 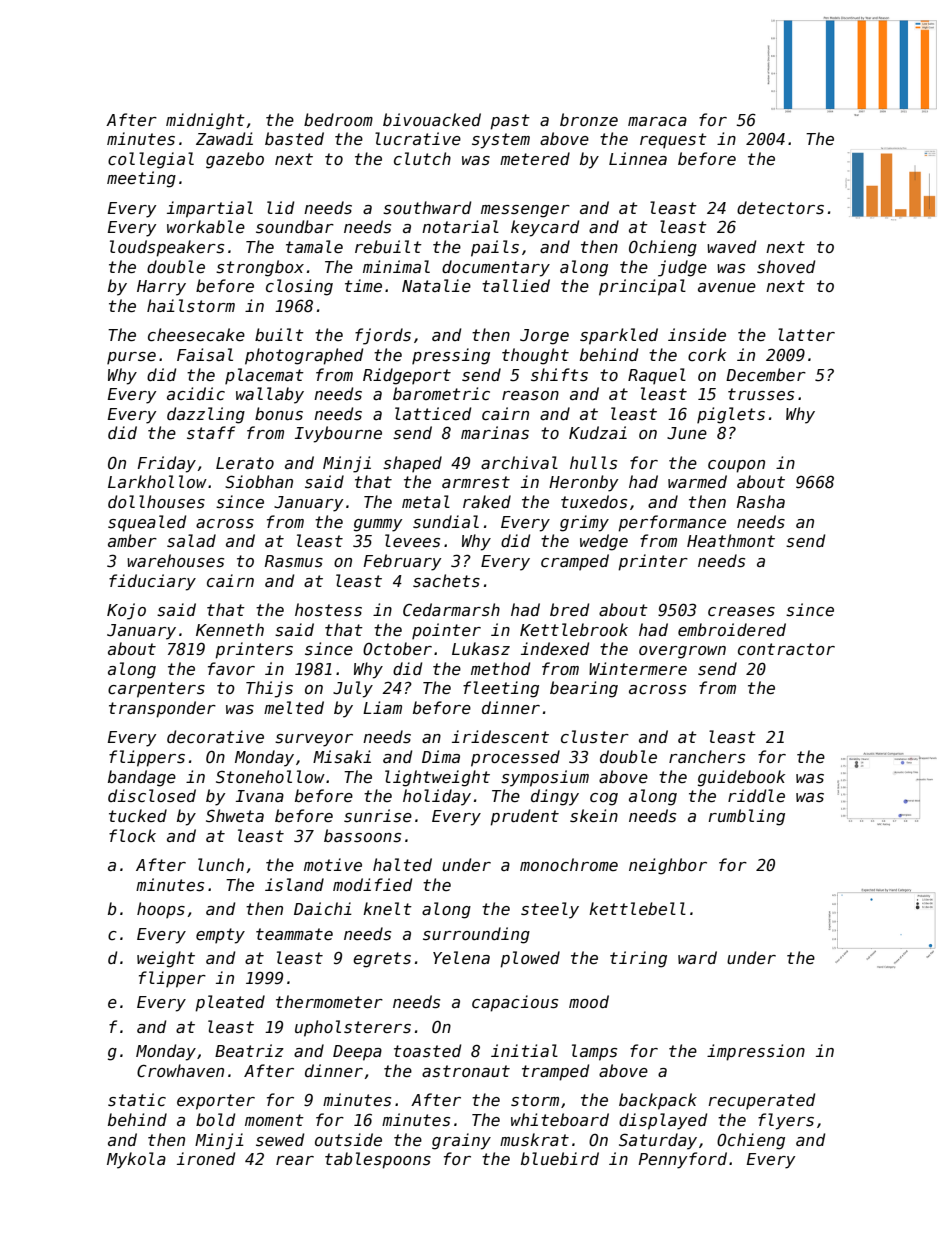 What do you see at coordinates (569, 609) in the screenshot?
I see `bred` at bounding box center [569, 609].
